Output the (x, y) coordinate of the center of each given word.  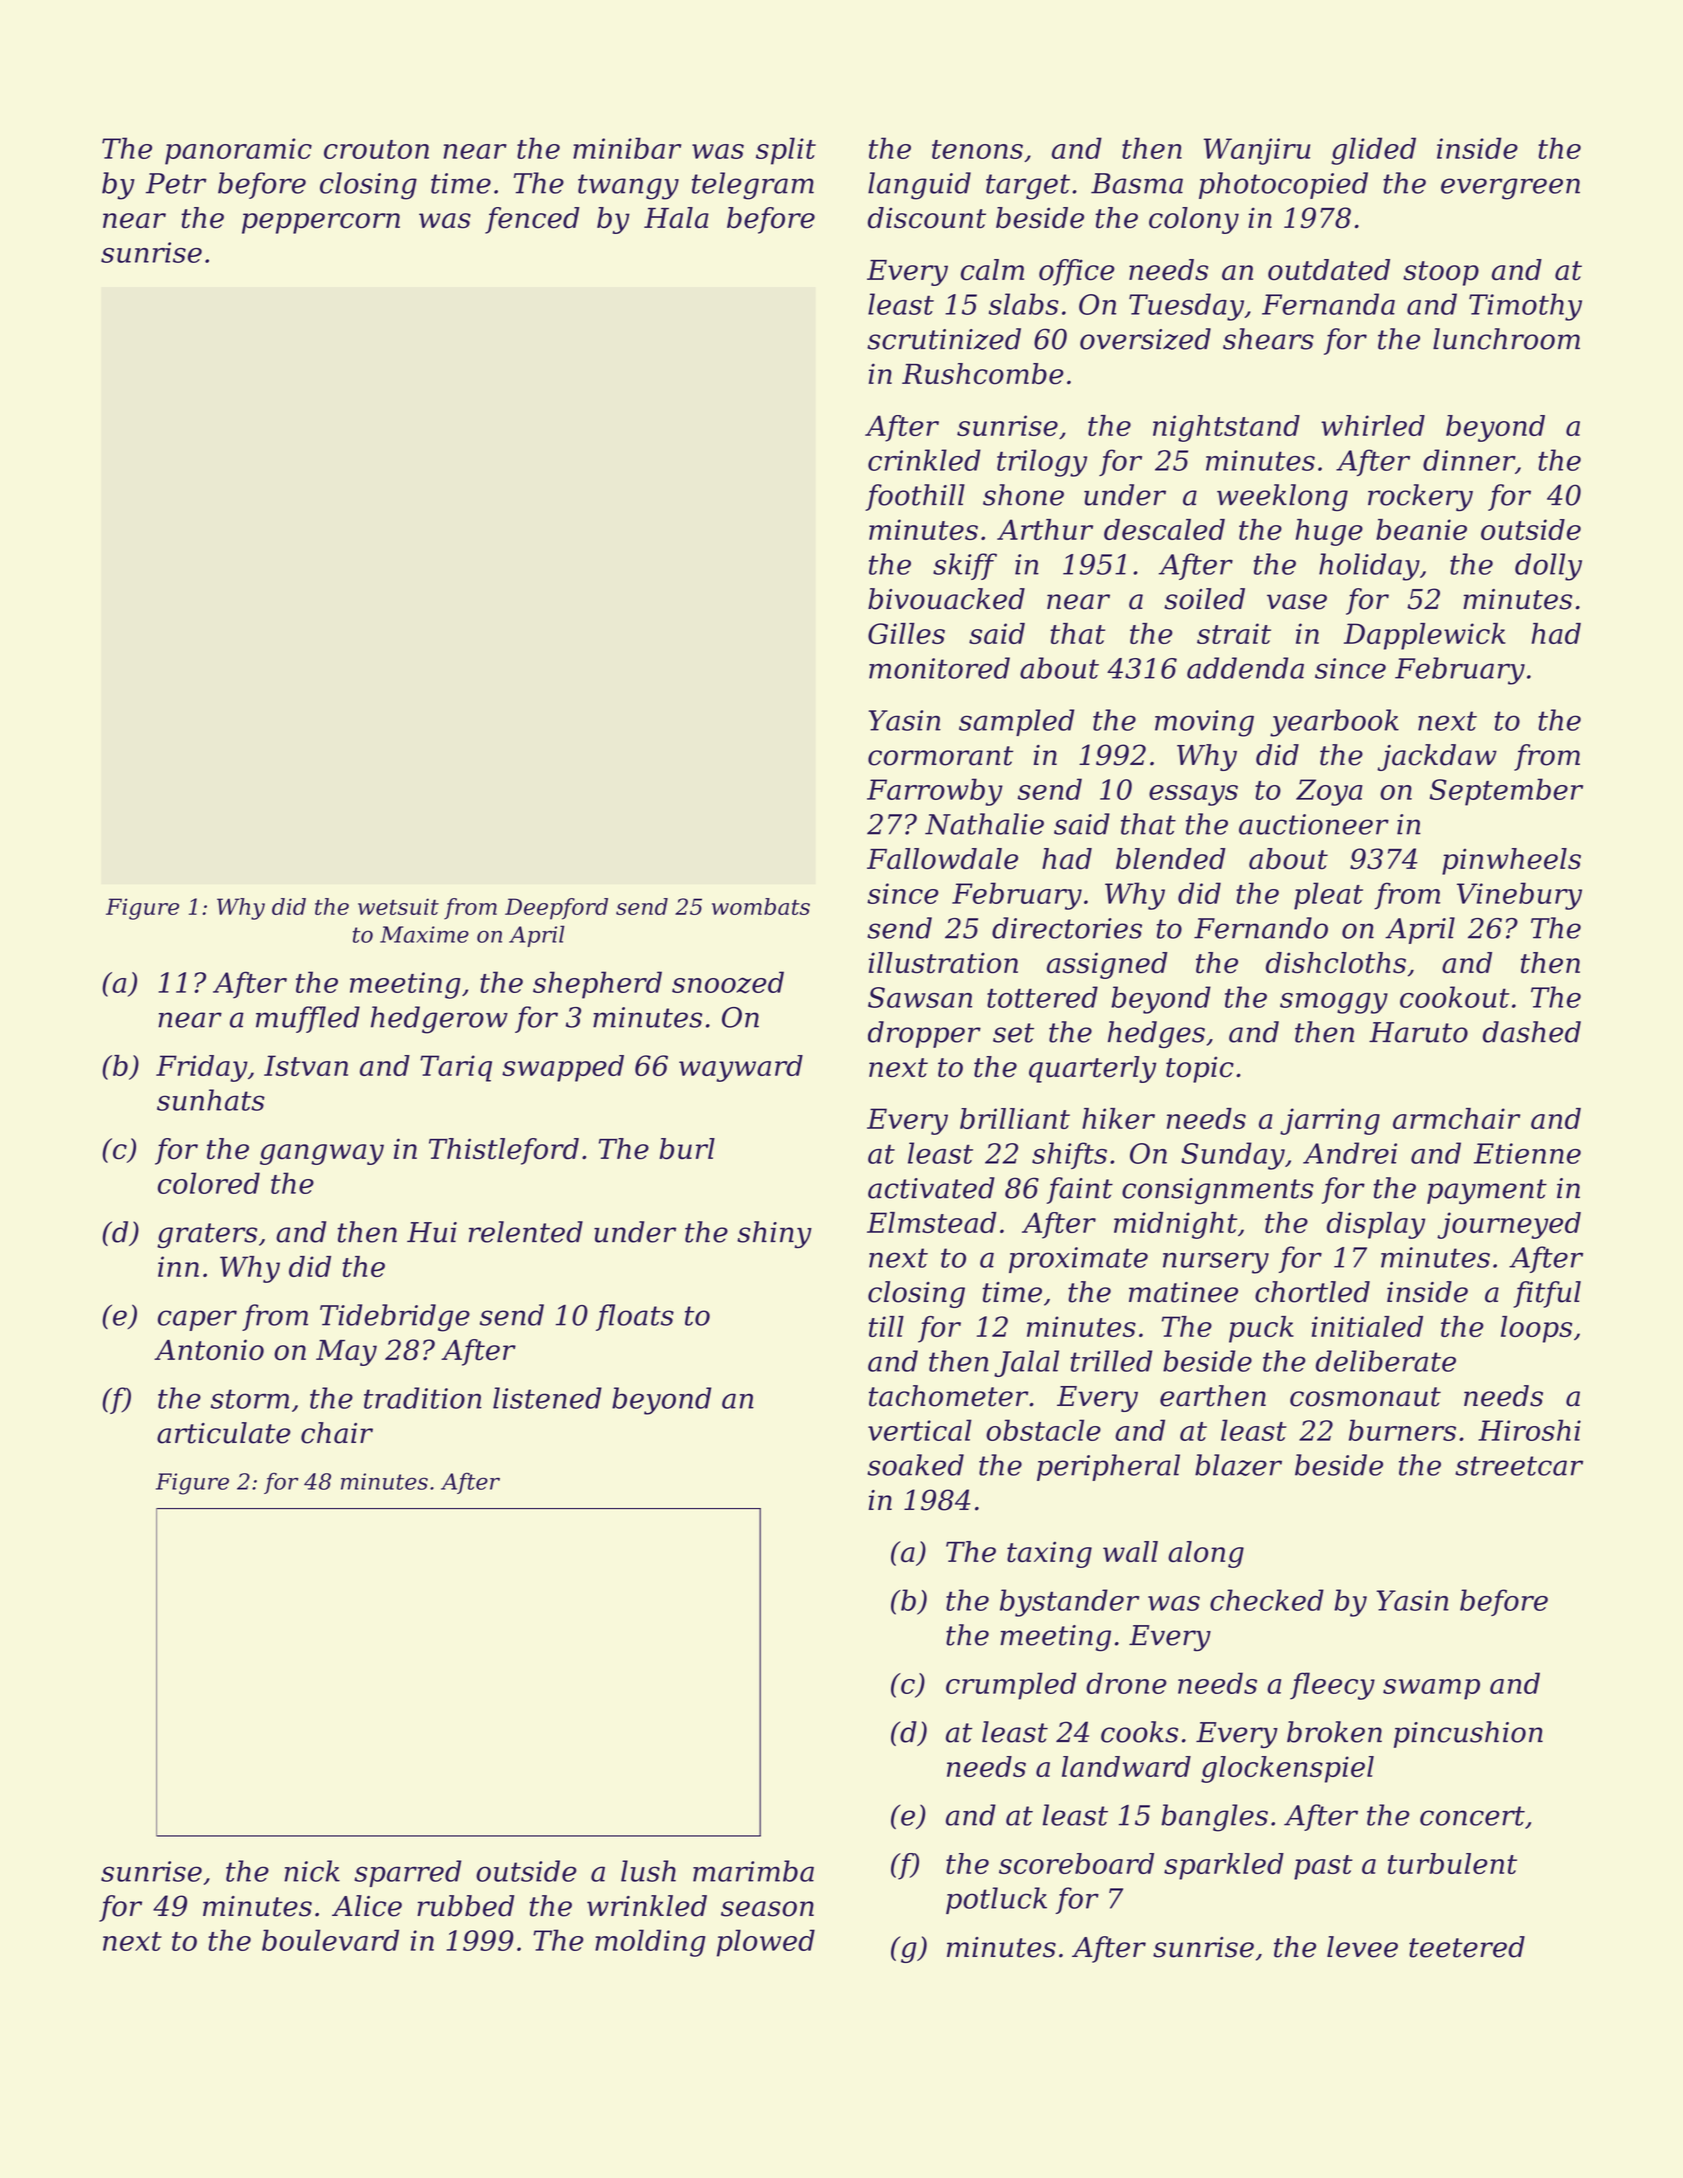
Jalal (1026, 1363)
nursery (1216, 1263)
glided (1373, 151)
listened (547, 1398)
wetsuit (398, 906)
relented (526, 1232)
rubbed (466, 1906)
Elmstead (932, 1222)
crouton (376, 149)
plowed (766, 1943)
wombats (761, 906)
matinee (1183, 1292)
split (786, 151)
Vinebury (1519, 896)
